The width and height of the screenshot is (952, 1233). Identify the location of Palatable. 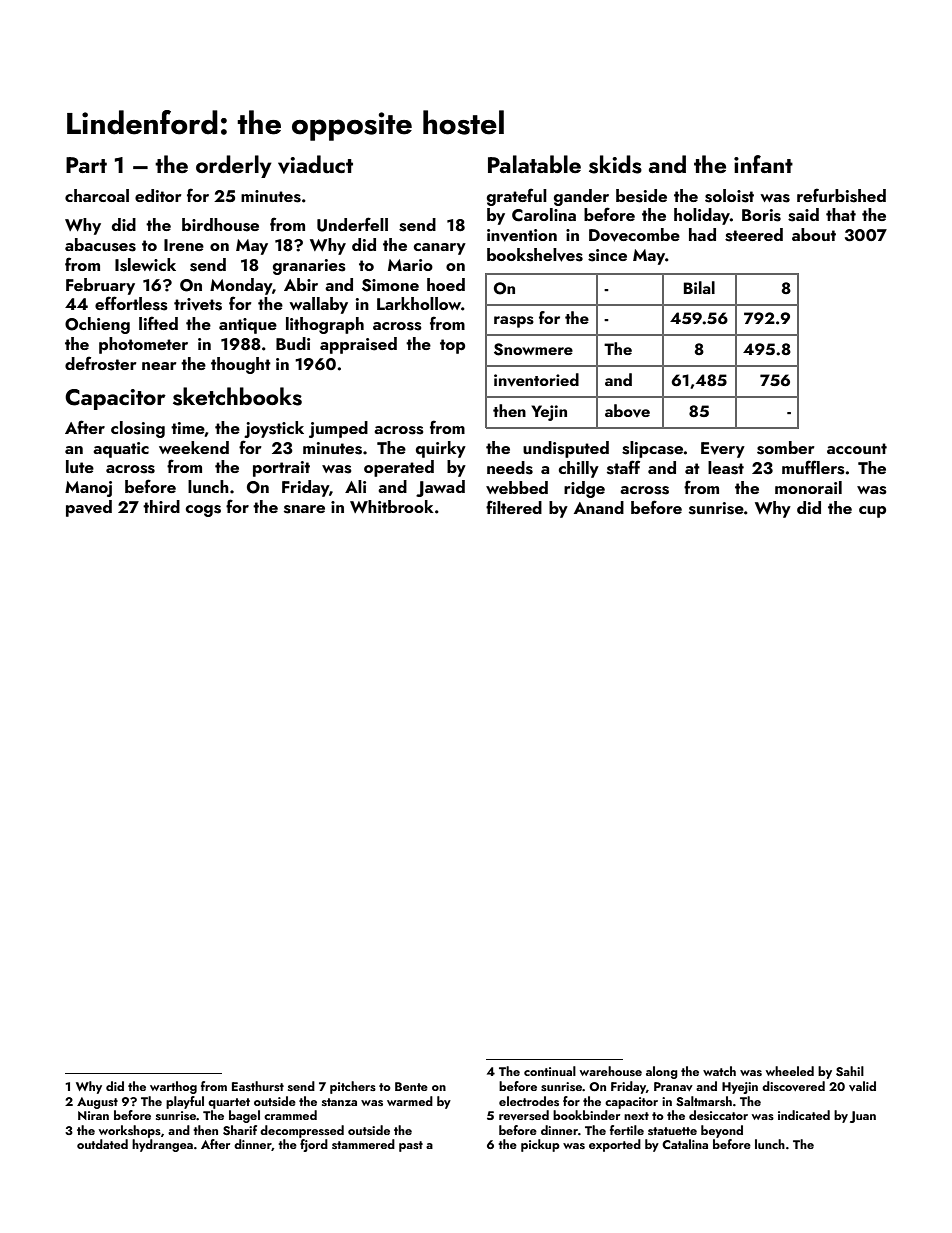
(534, 164).
